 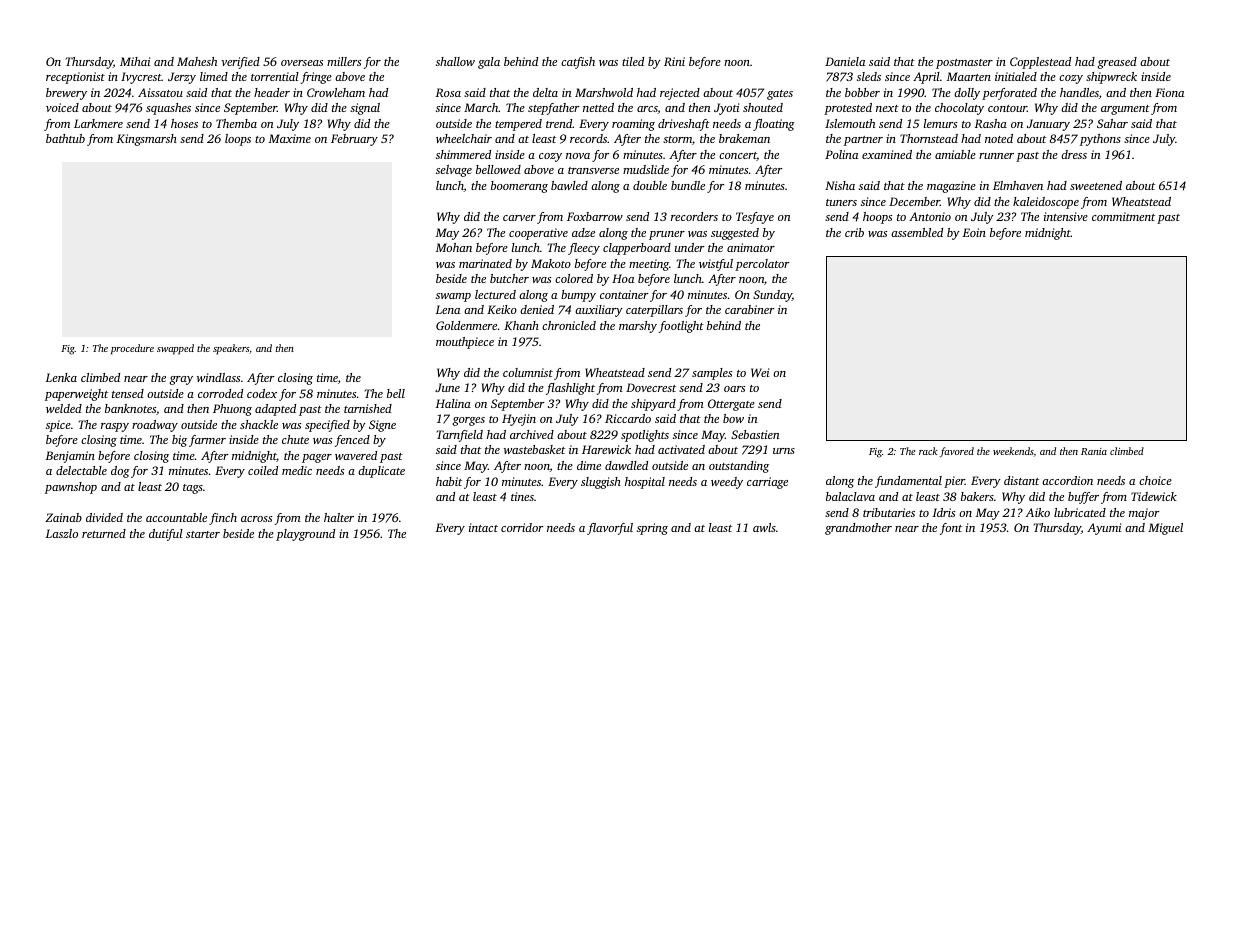 I want to click on June, so click(x=447, y=387).
